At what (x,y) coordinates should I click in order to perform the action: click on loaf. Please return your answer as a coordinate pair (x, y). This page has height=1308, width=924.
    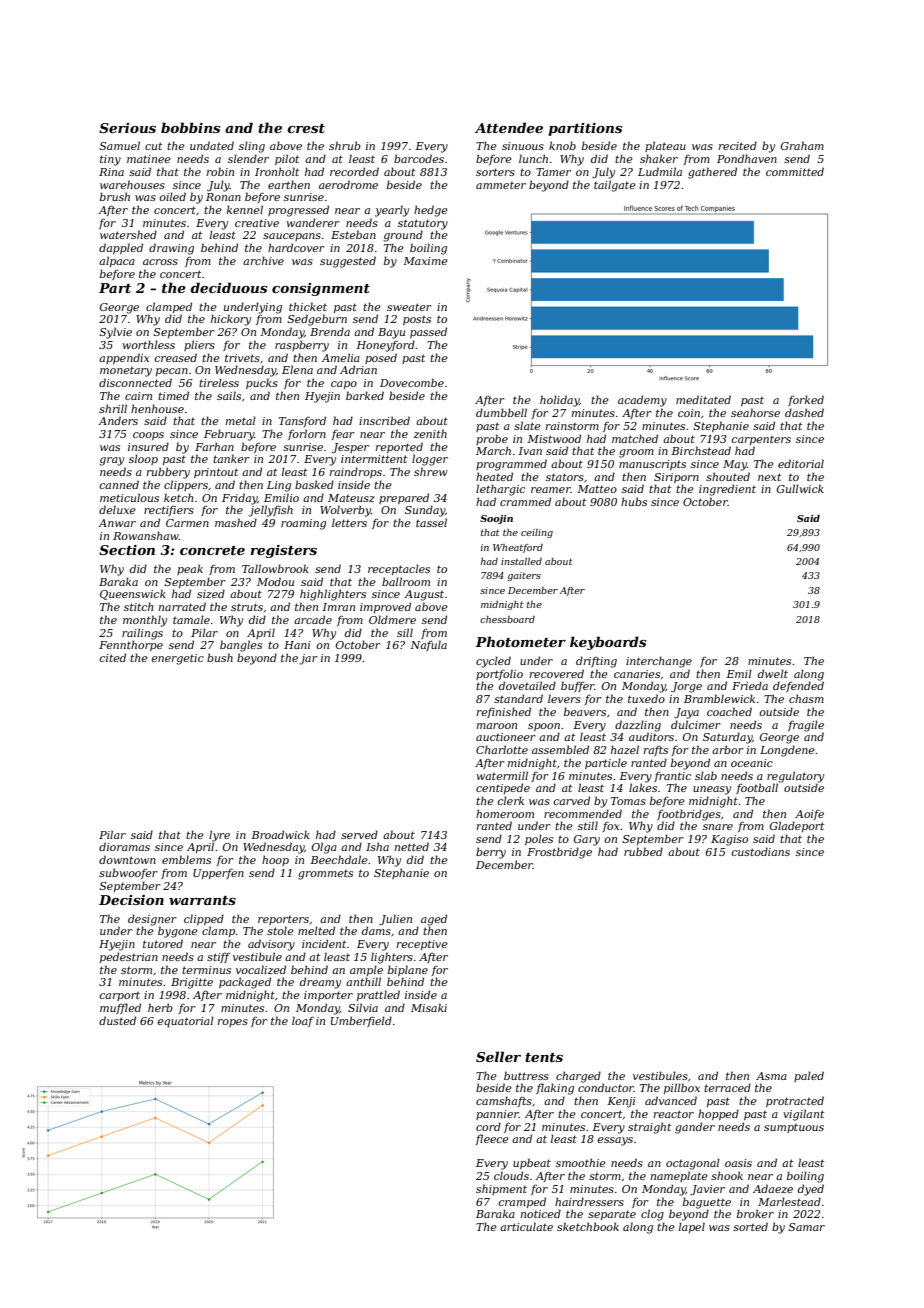
    Looking at the image, I should click on (303, 1021).
